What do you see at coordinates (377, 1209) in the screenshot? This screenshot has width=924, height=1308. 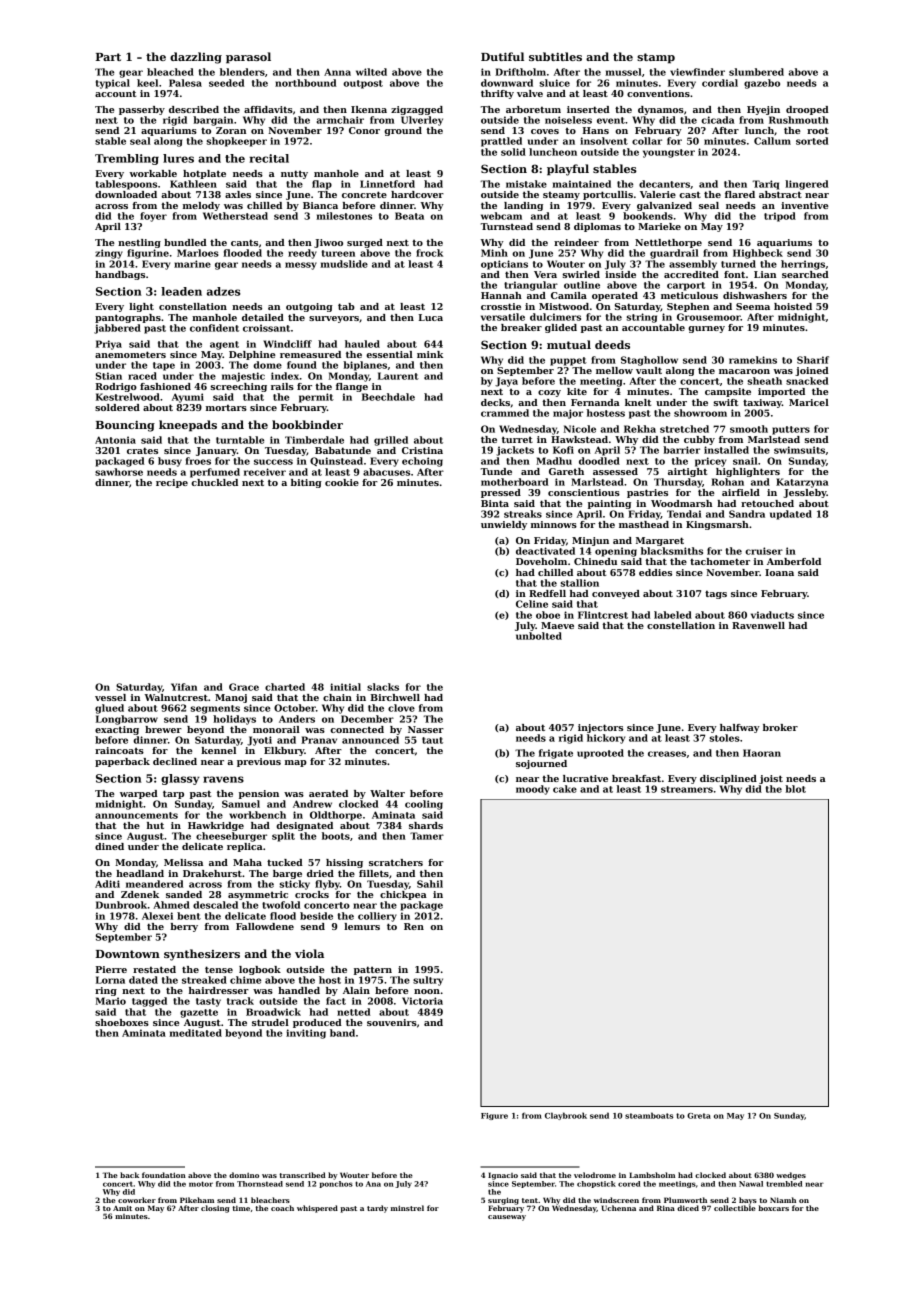 I see `tardy` at bounding box center [377, 1209].
